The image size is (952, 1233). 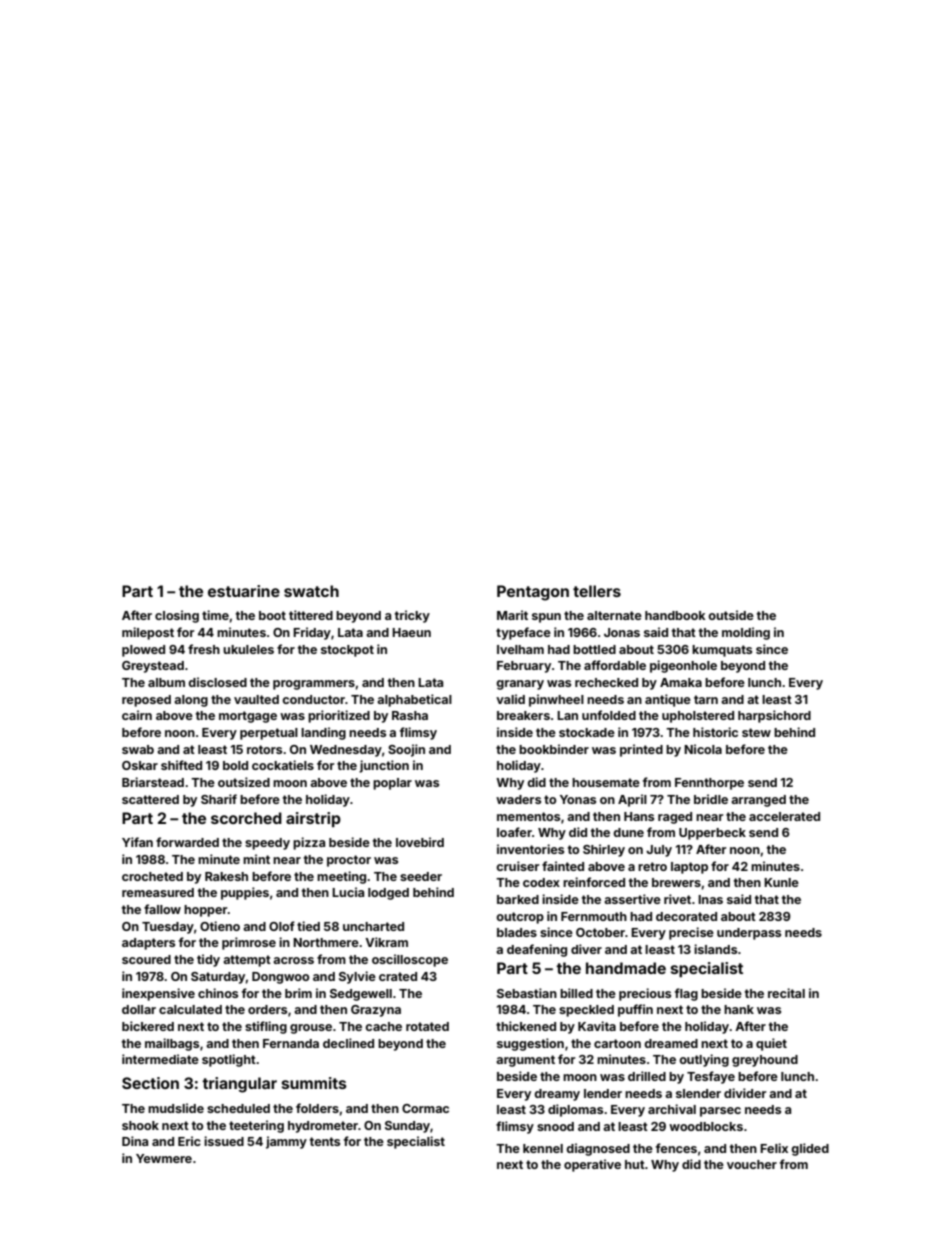 I want to click on Yewmere, so click(x=164, y=1158).
